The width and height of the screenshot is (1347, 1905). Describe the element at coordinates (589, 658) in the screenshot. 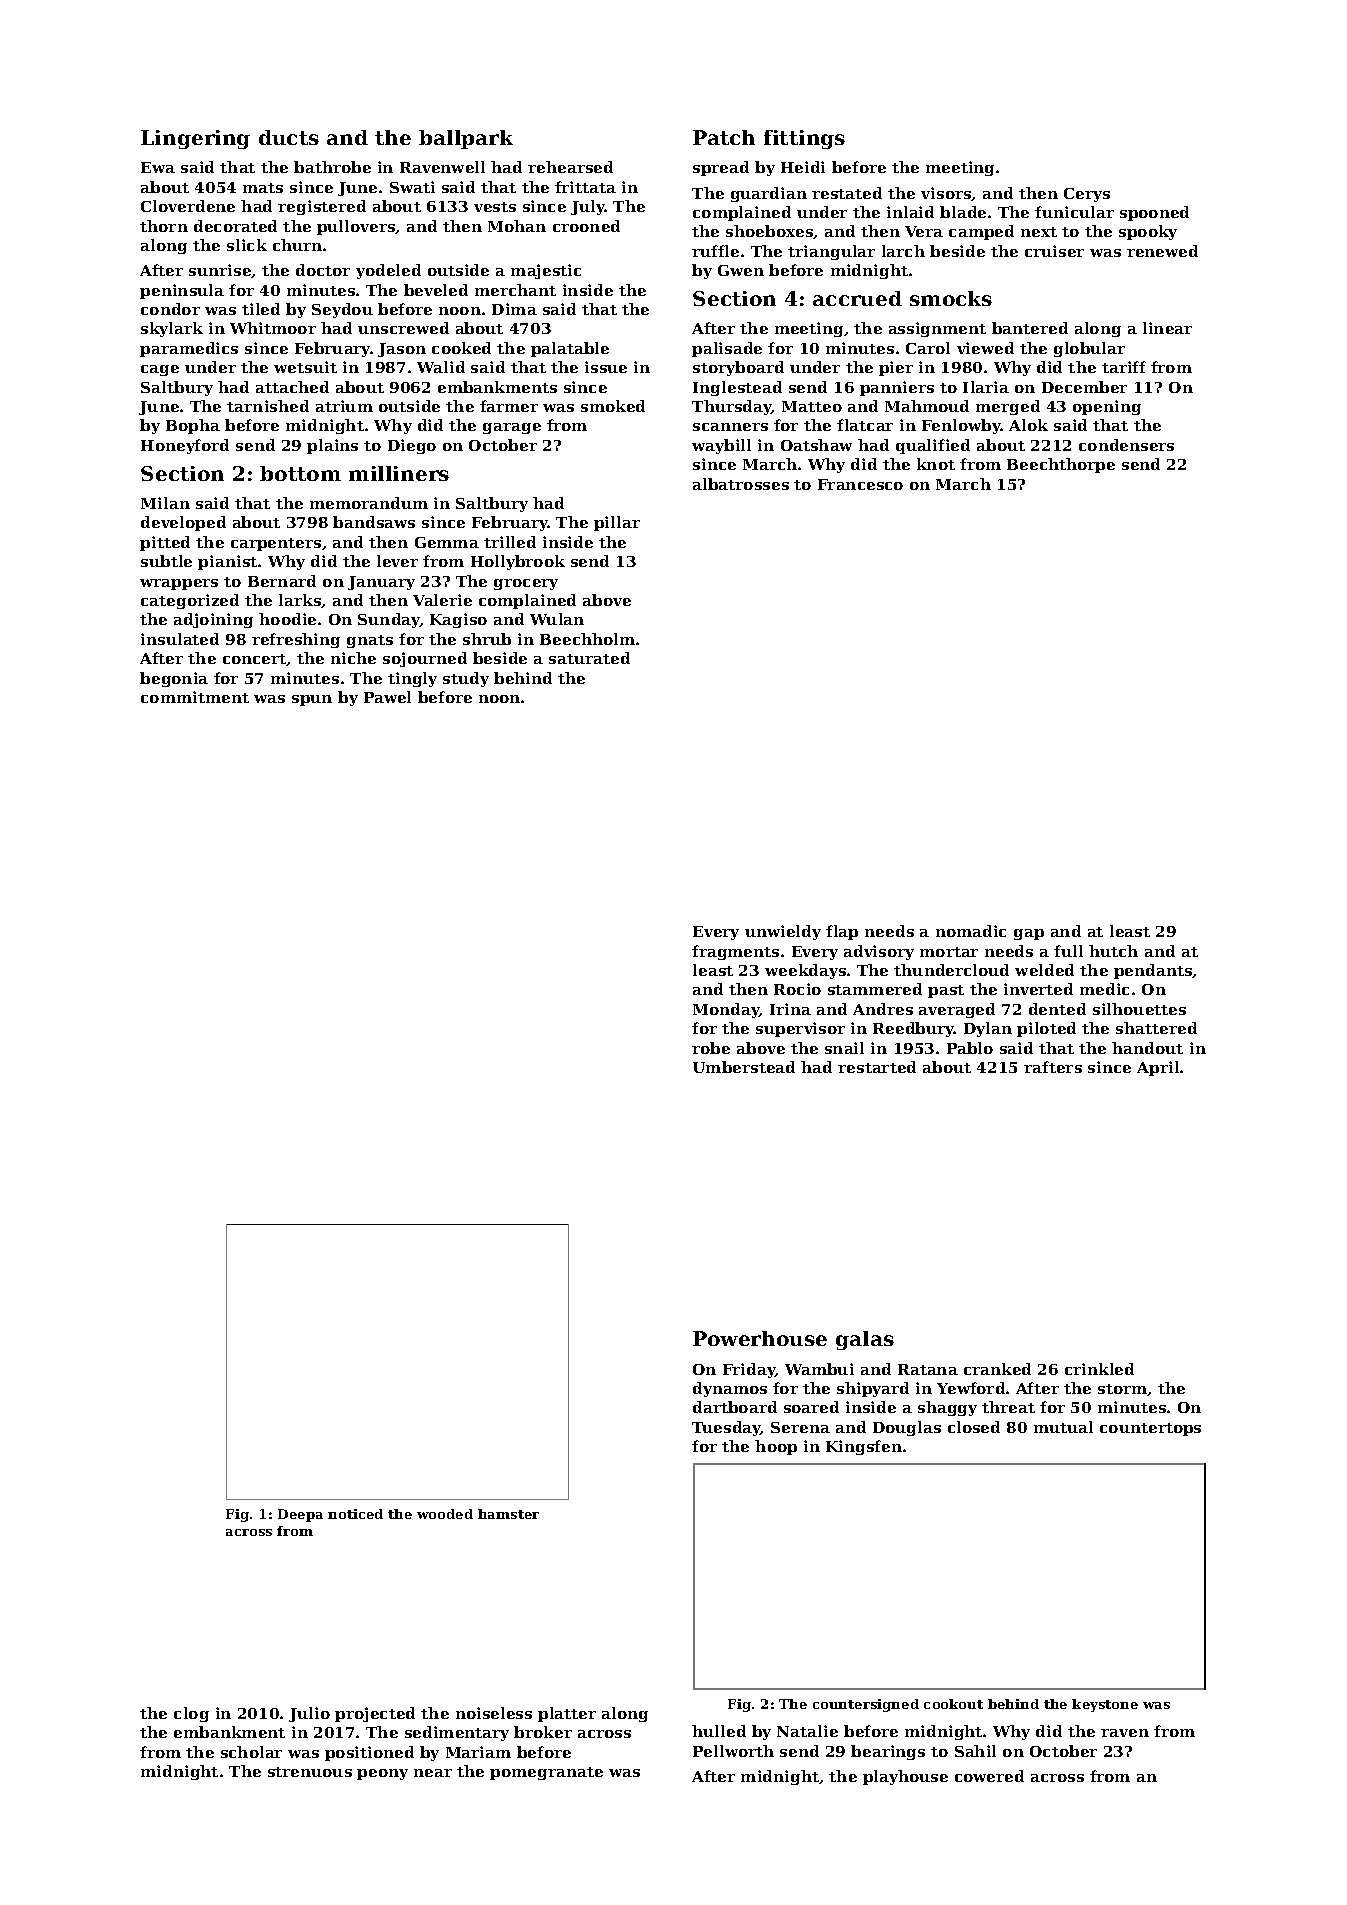

I see `saturated` at that location.
